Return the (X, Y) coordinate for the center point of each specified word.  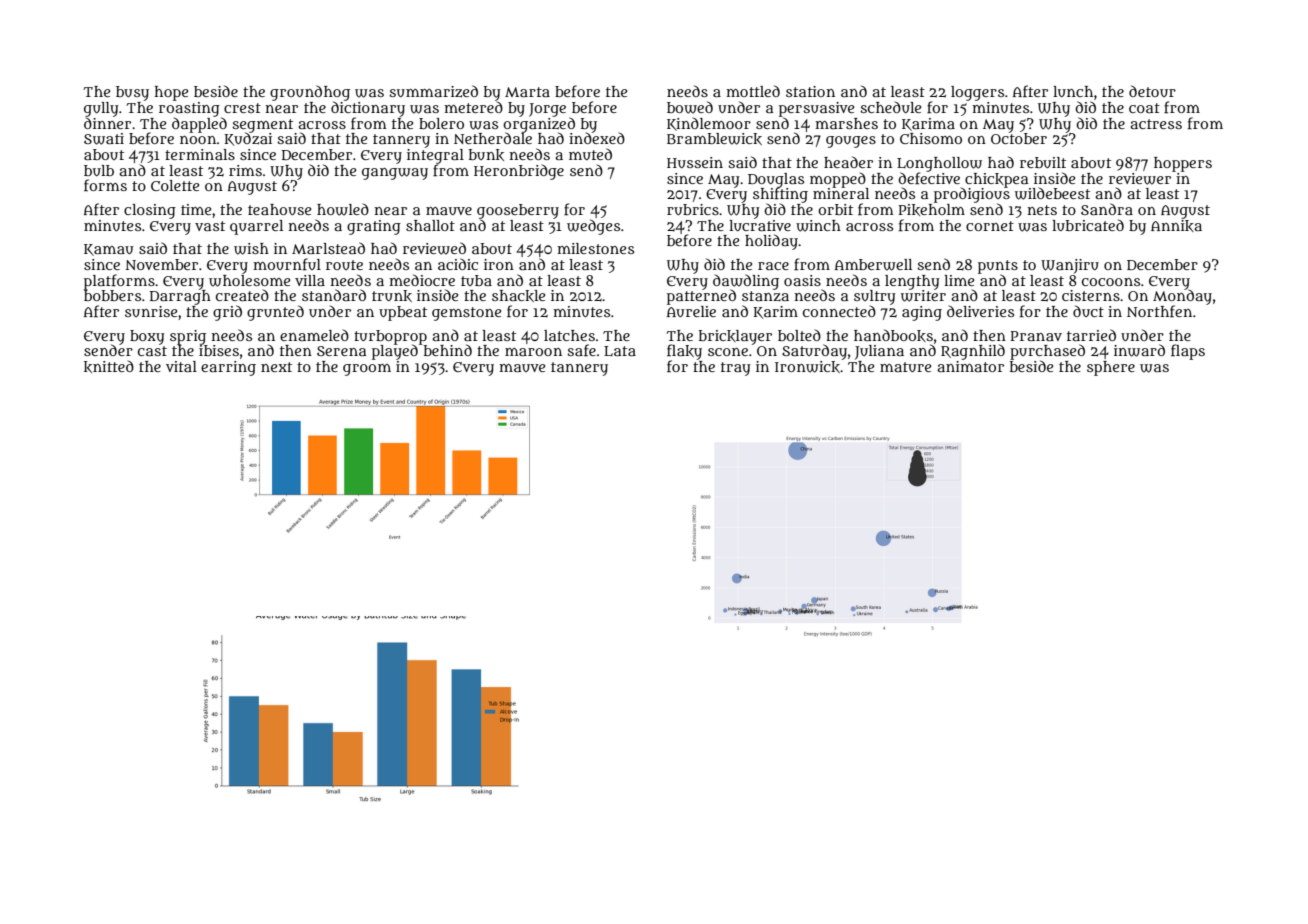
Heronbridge (519, 172)
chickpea (996, 180)
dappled (199, 125)
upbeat (403, 313)
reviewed (434, 248)
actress (1156, 124)
